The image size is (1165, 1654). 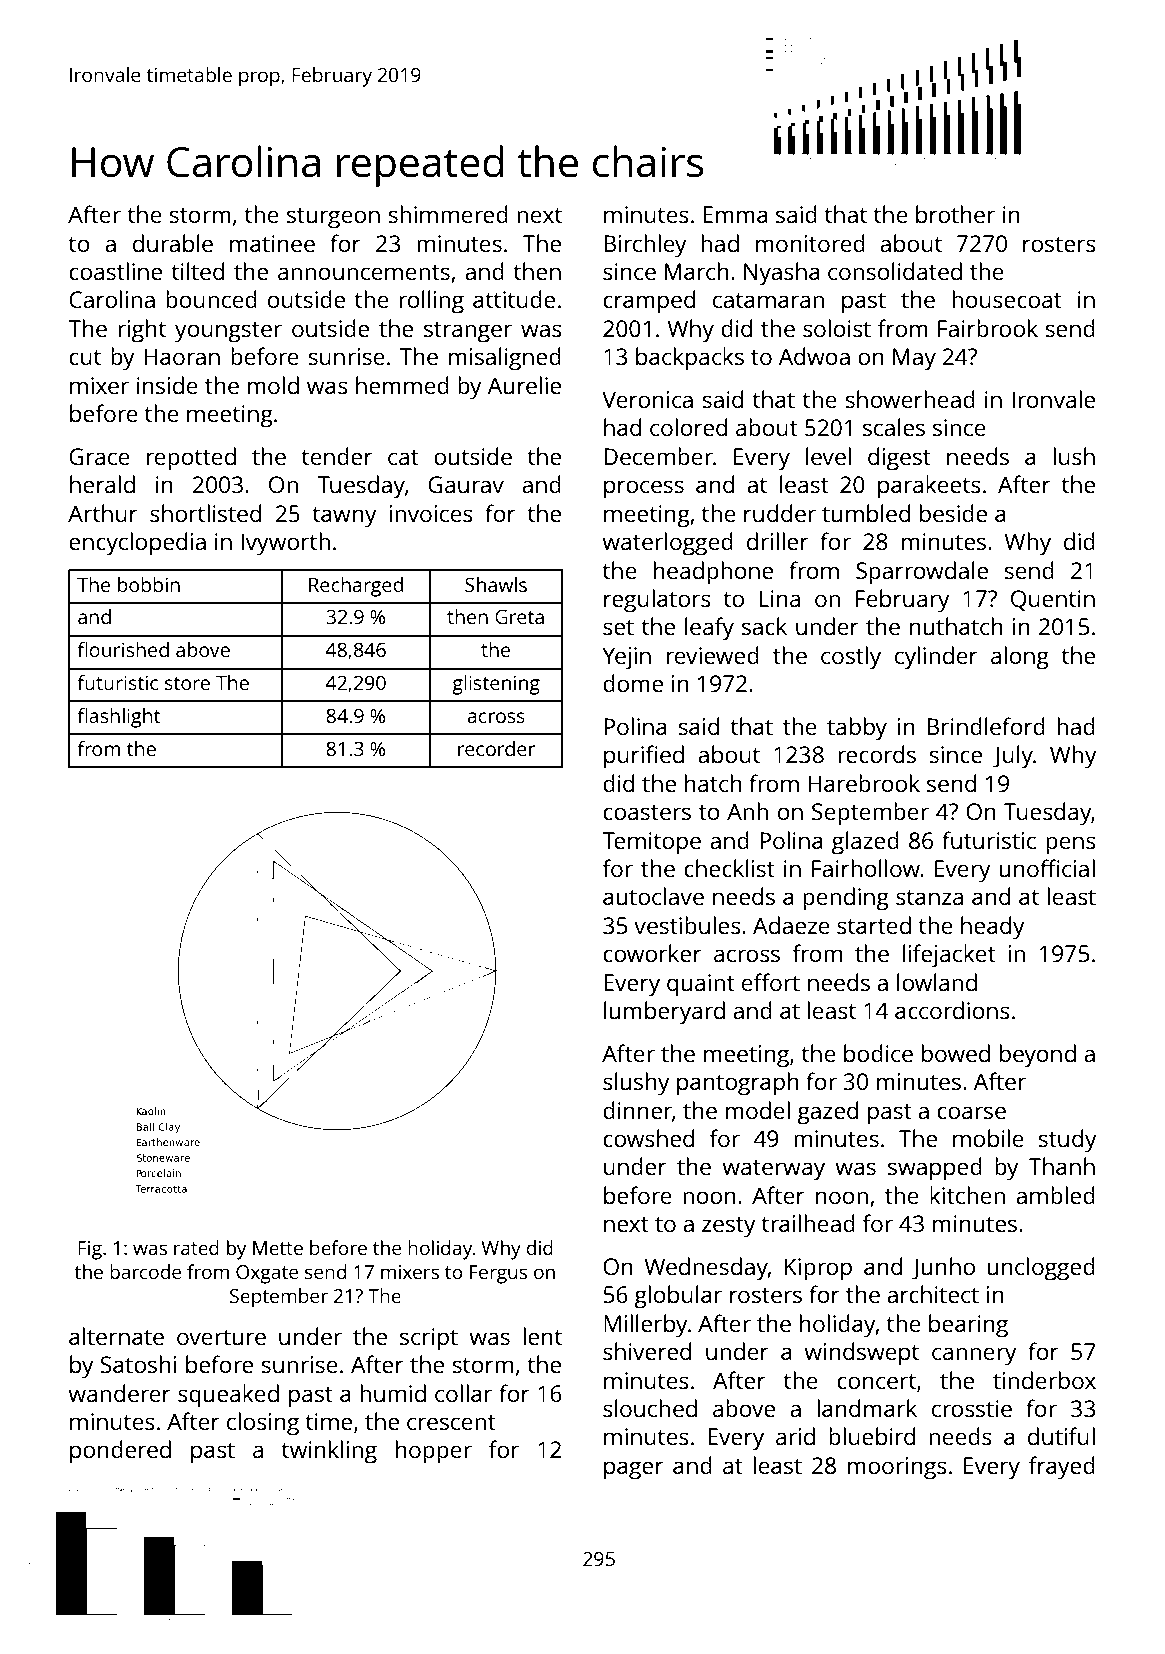 What do you see at coordinates (505, 359) in the screenshot?
I see `misaligned` at bounding box center [505, 359].
